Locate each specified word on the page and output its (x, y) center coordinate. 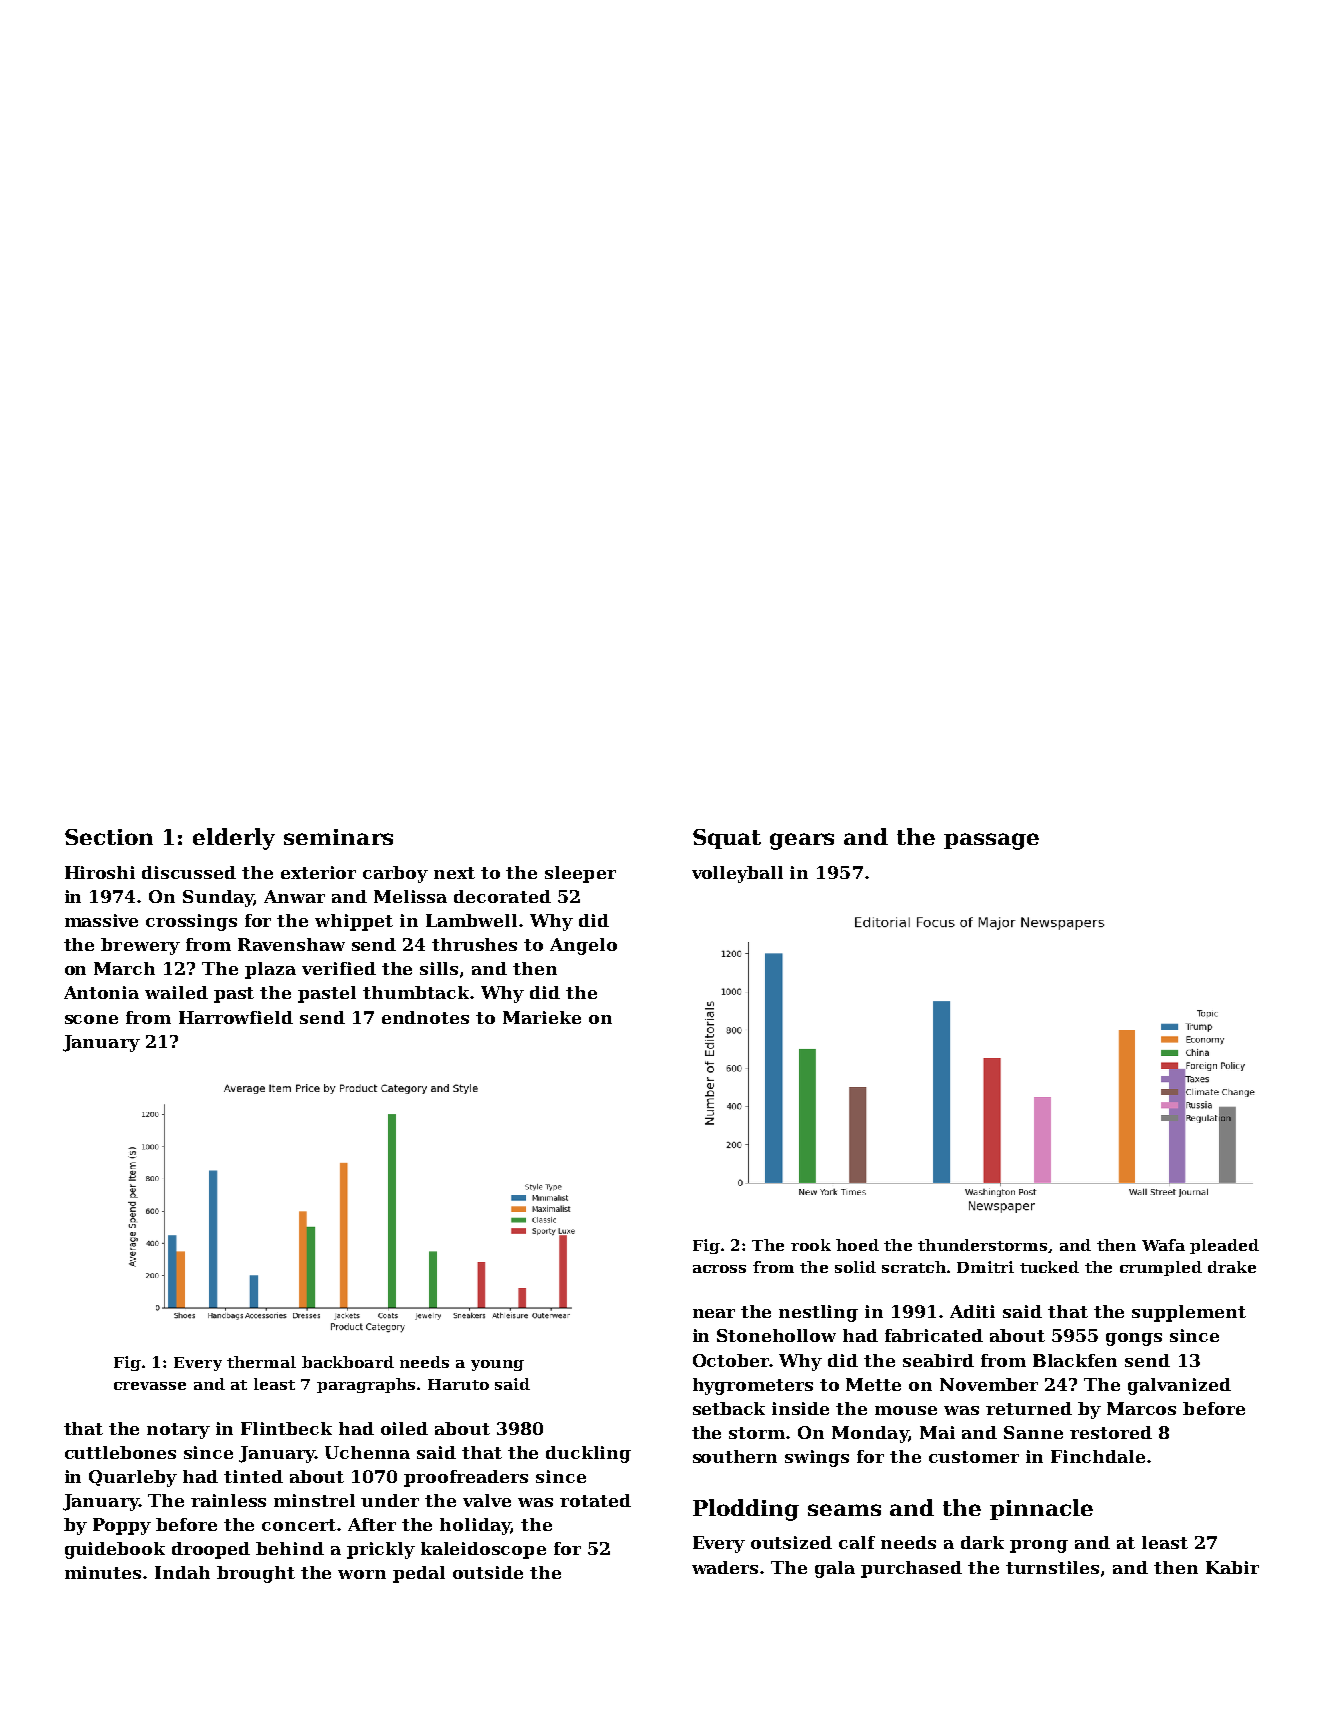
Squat (727, 839)
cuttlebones (120, 1452)
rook (811, 1245)
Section (109, 837)
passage (991, 841)
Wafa (1163, 1245)
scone (91, 1019)
